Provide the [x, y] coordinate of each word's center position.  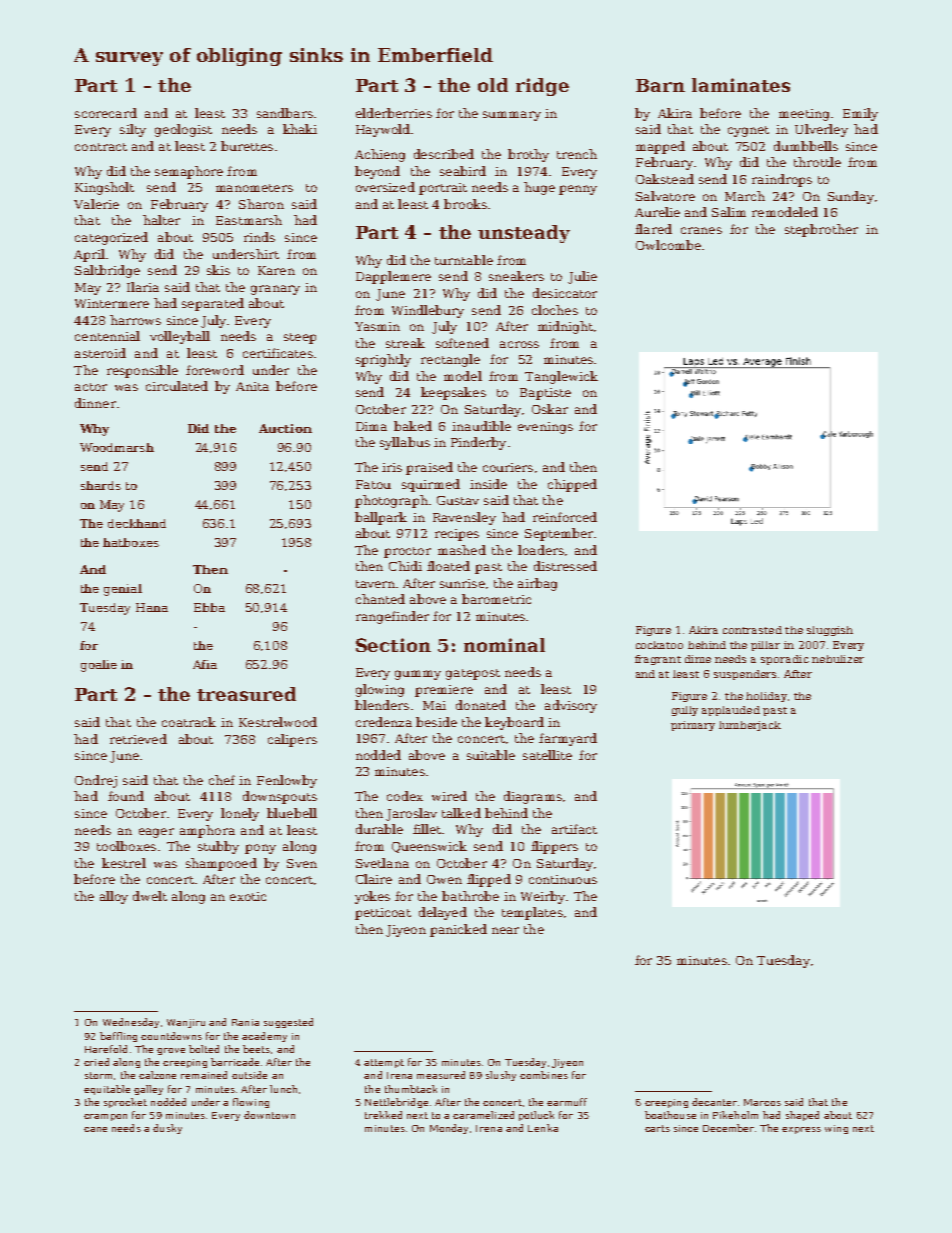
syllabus [405, 443]
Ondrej [96, 781]
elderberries [394, 113]
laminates [741, 85]
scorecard [106, 113]
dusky [167, 1129]
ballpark [381, 518]
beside [436, 722]
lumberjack [750, 726]
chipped [572, 485]
